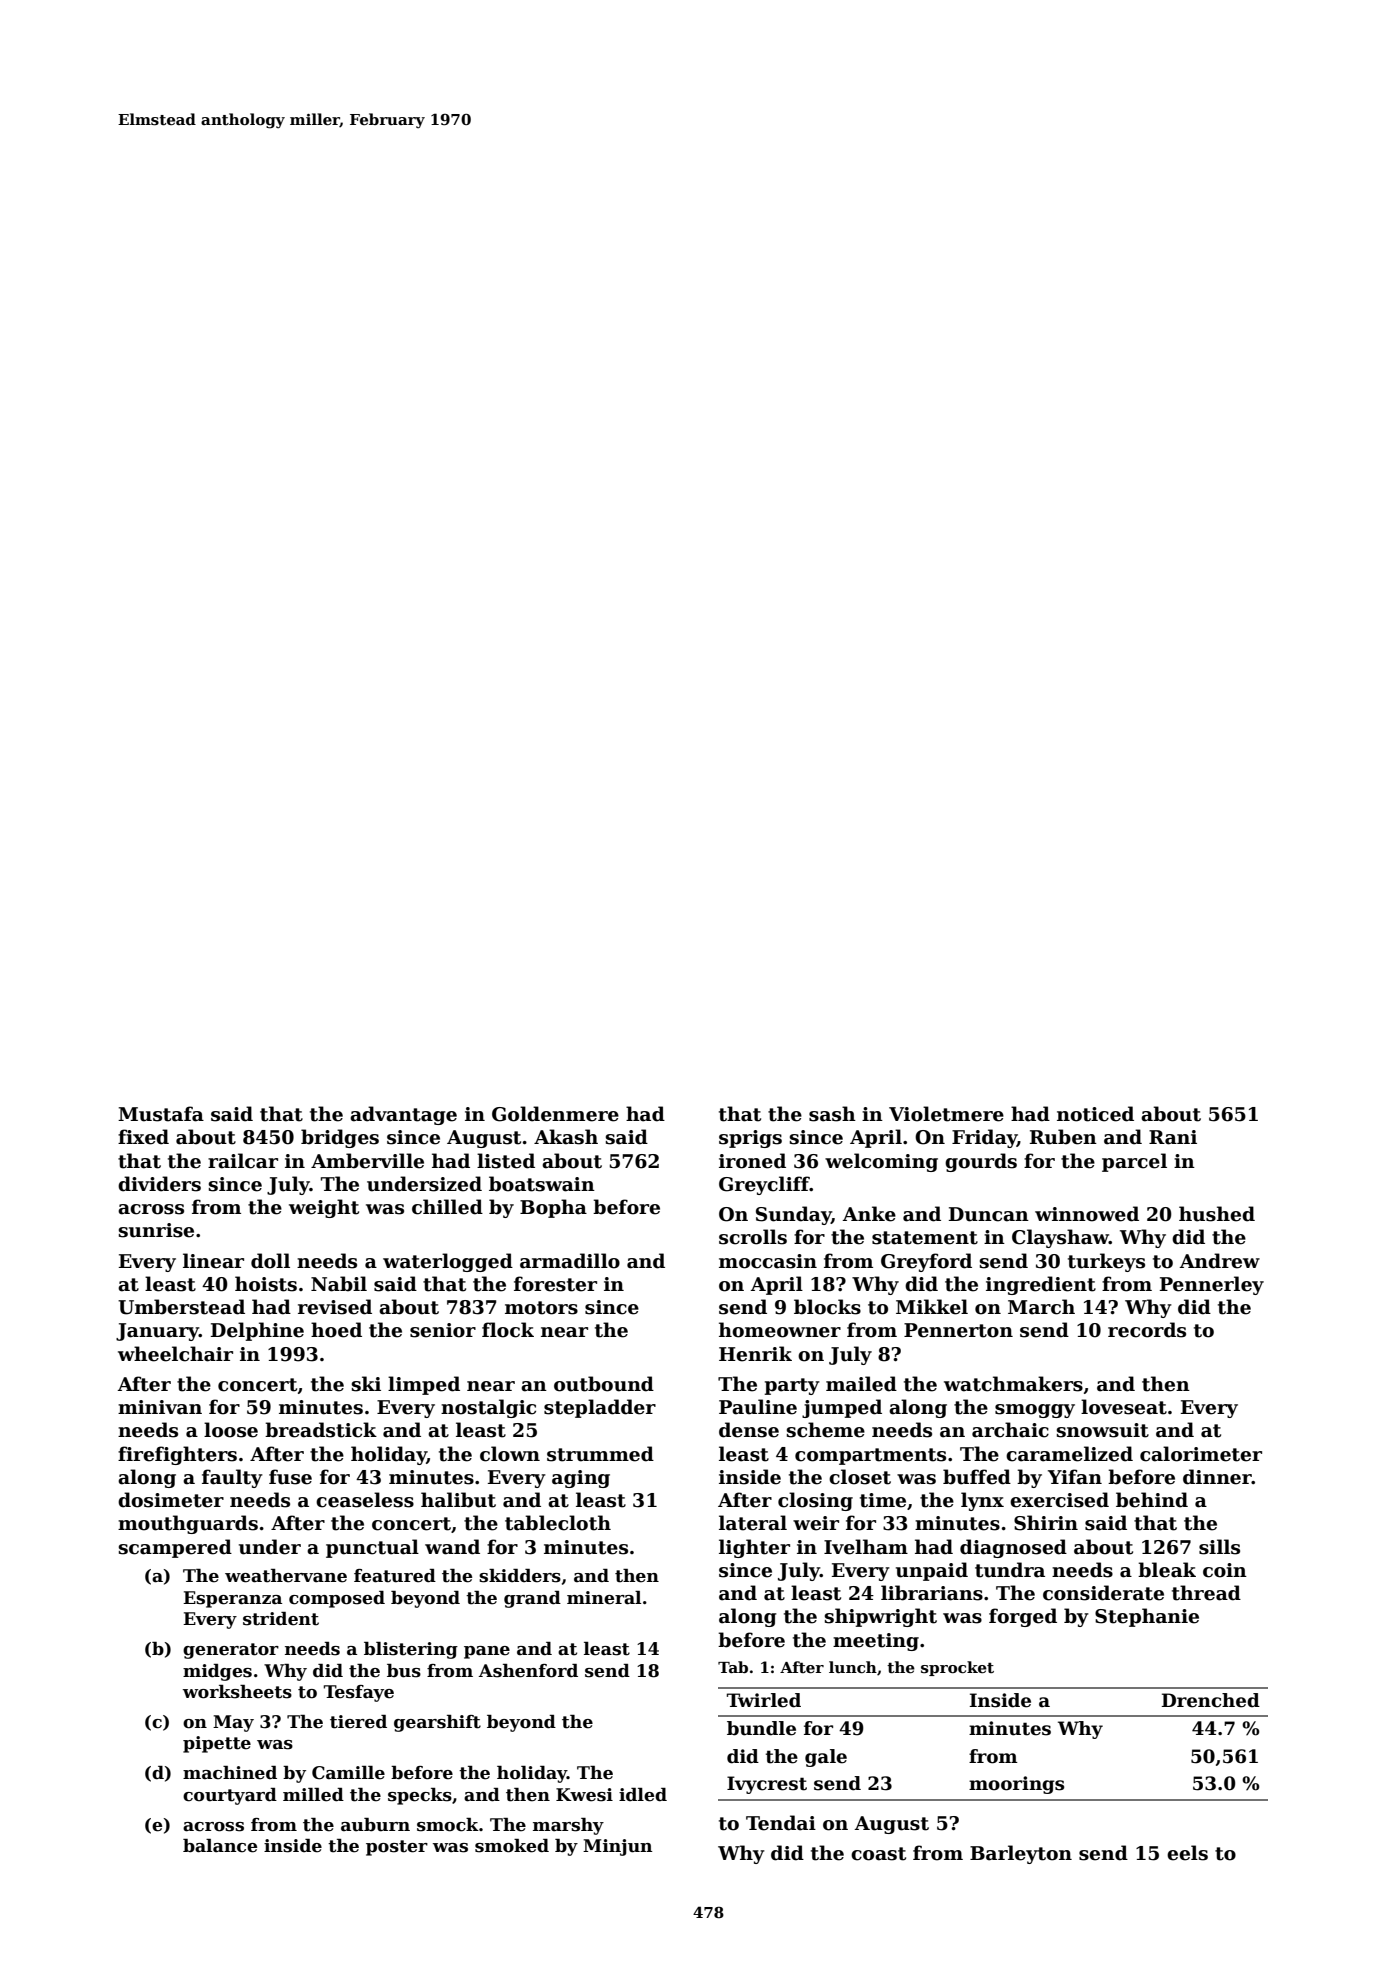 The width and height of the document is (1386, 1969). What do you see at coordinates (754, 1548) in the document?
I see `lighter` at bounding box center [754, 1548].
